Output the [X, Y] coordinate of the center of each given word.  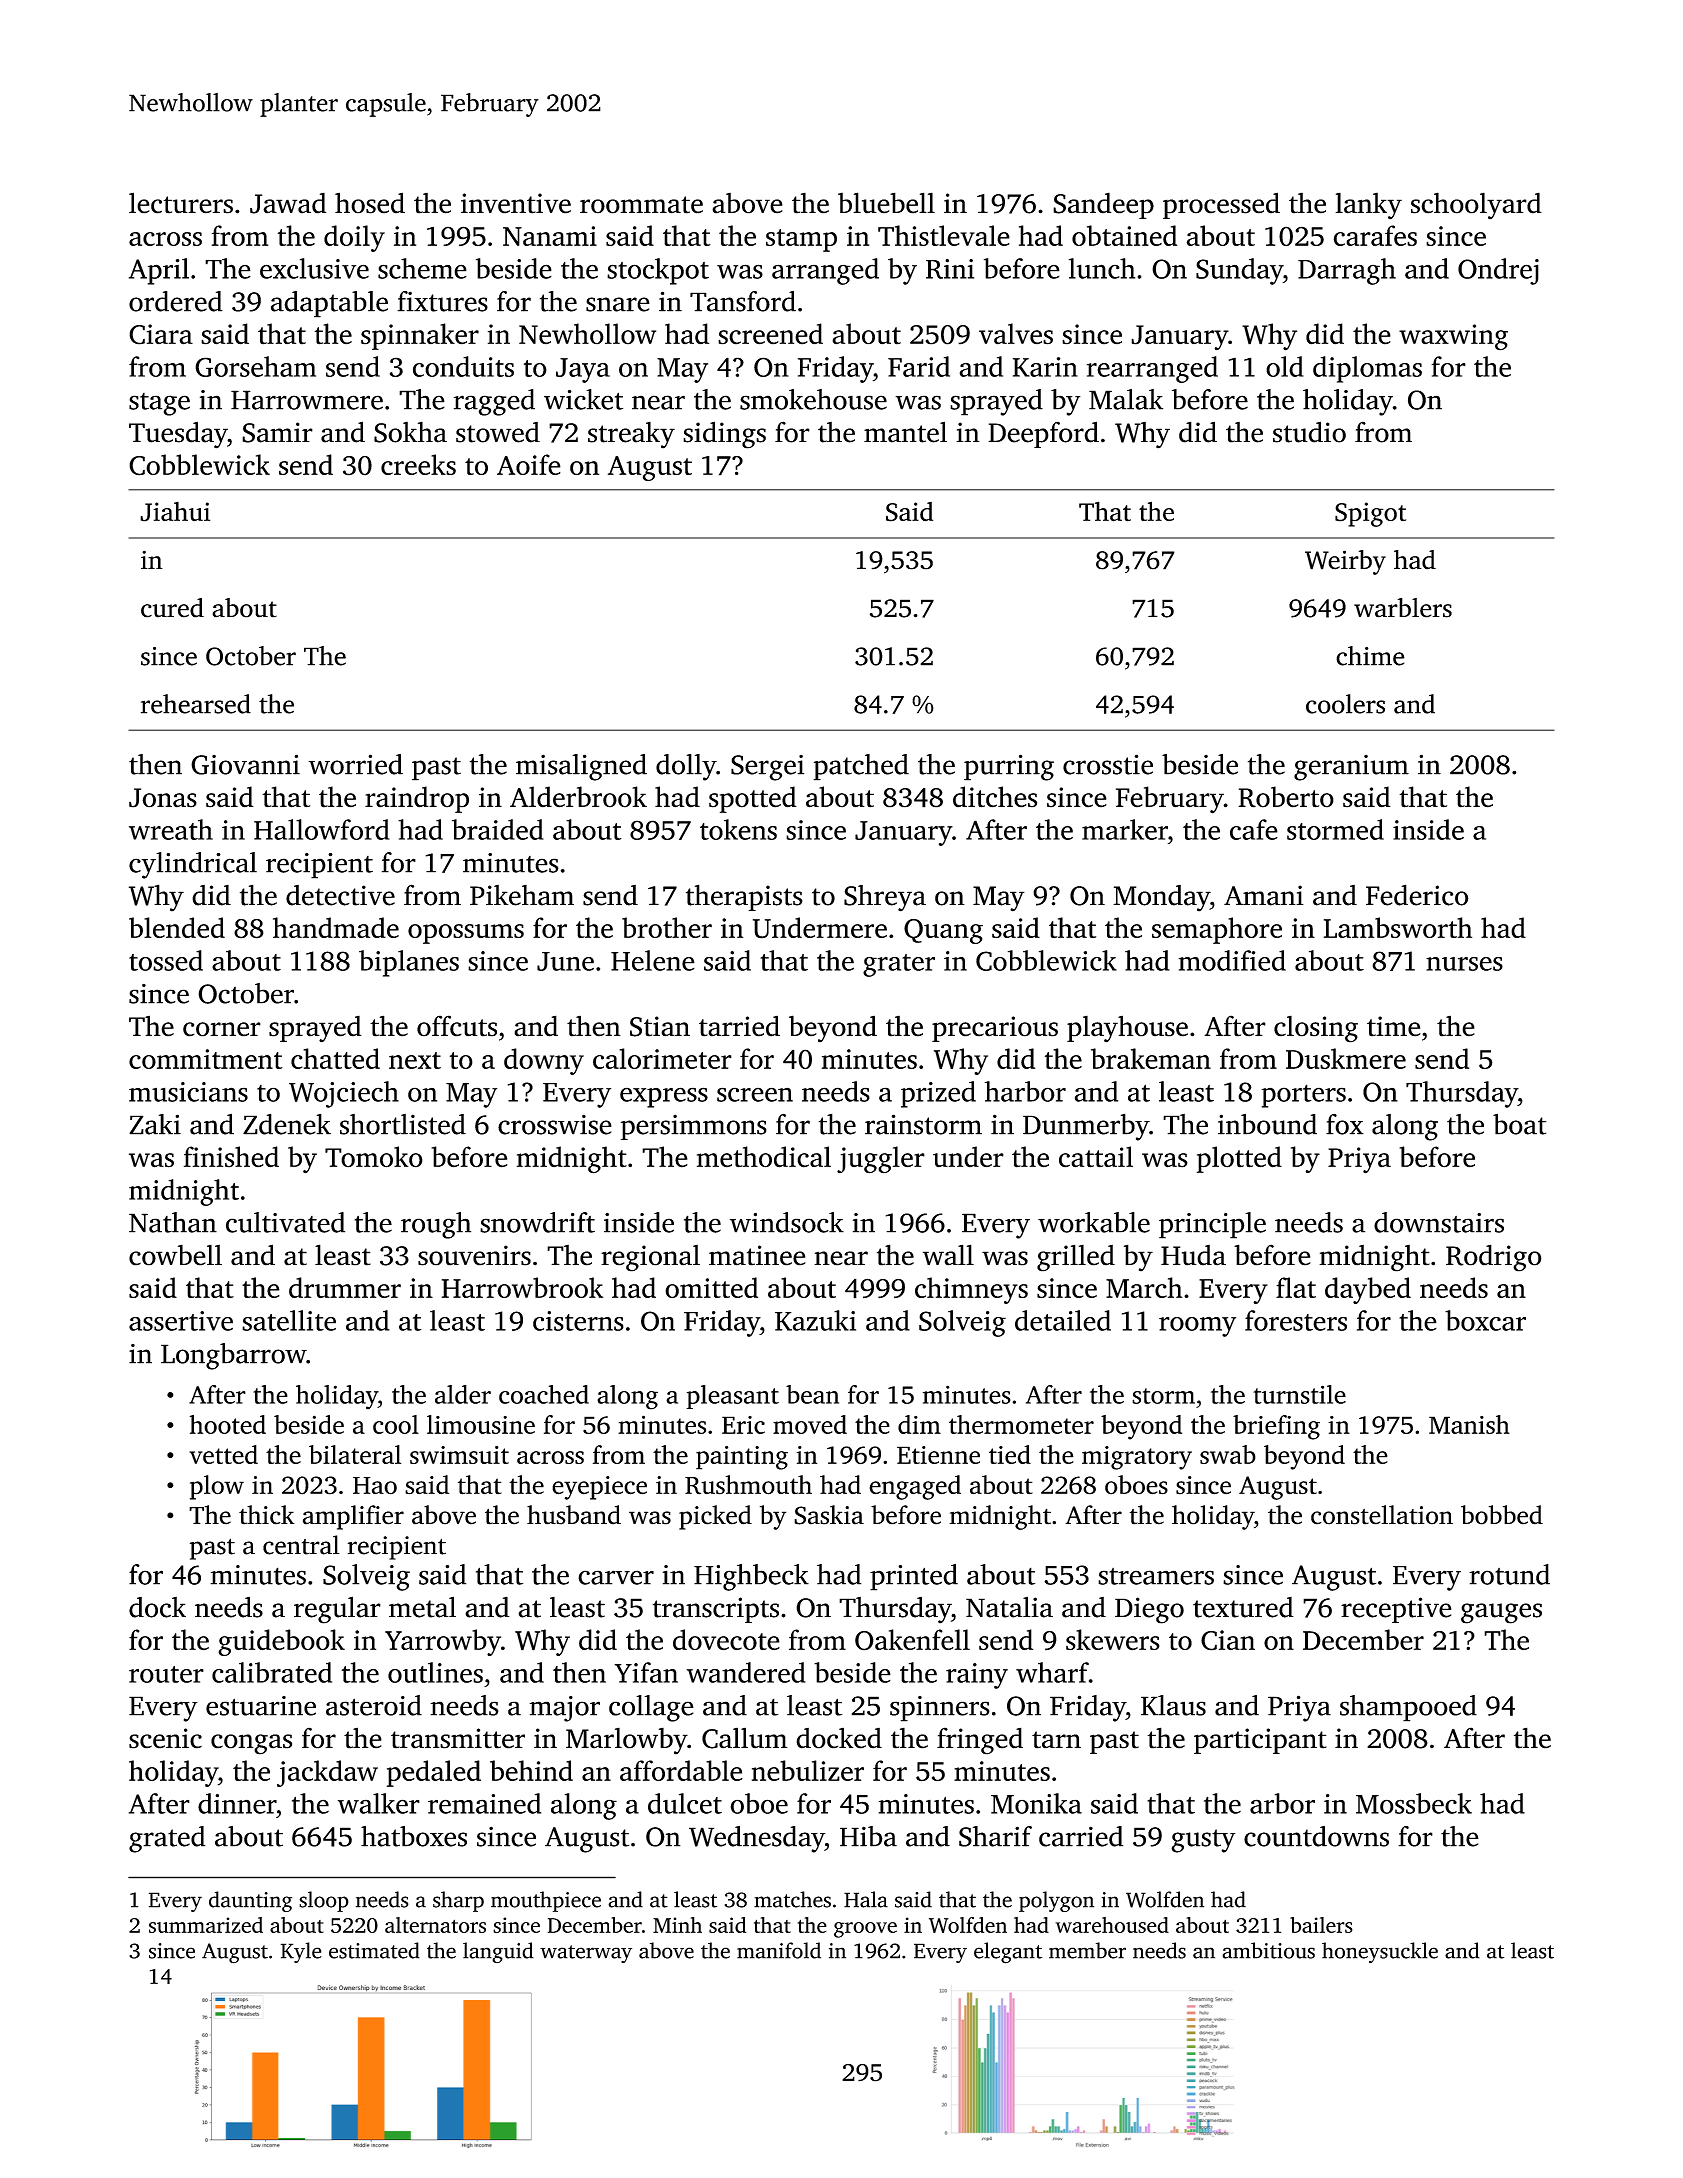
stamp [801, 240]
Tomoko [374, 1157]
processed [1221, 205]
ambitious [1268, 1950]
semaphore [1217, 930]
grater [899, 965]
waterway [586, 1954]
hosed [370, 203]
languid [498, 1952]
